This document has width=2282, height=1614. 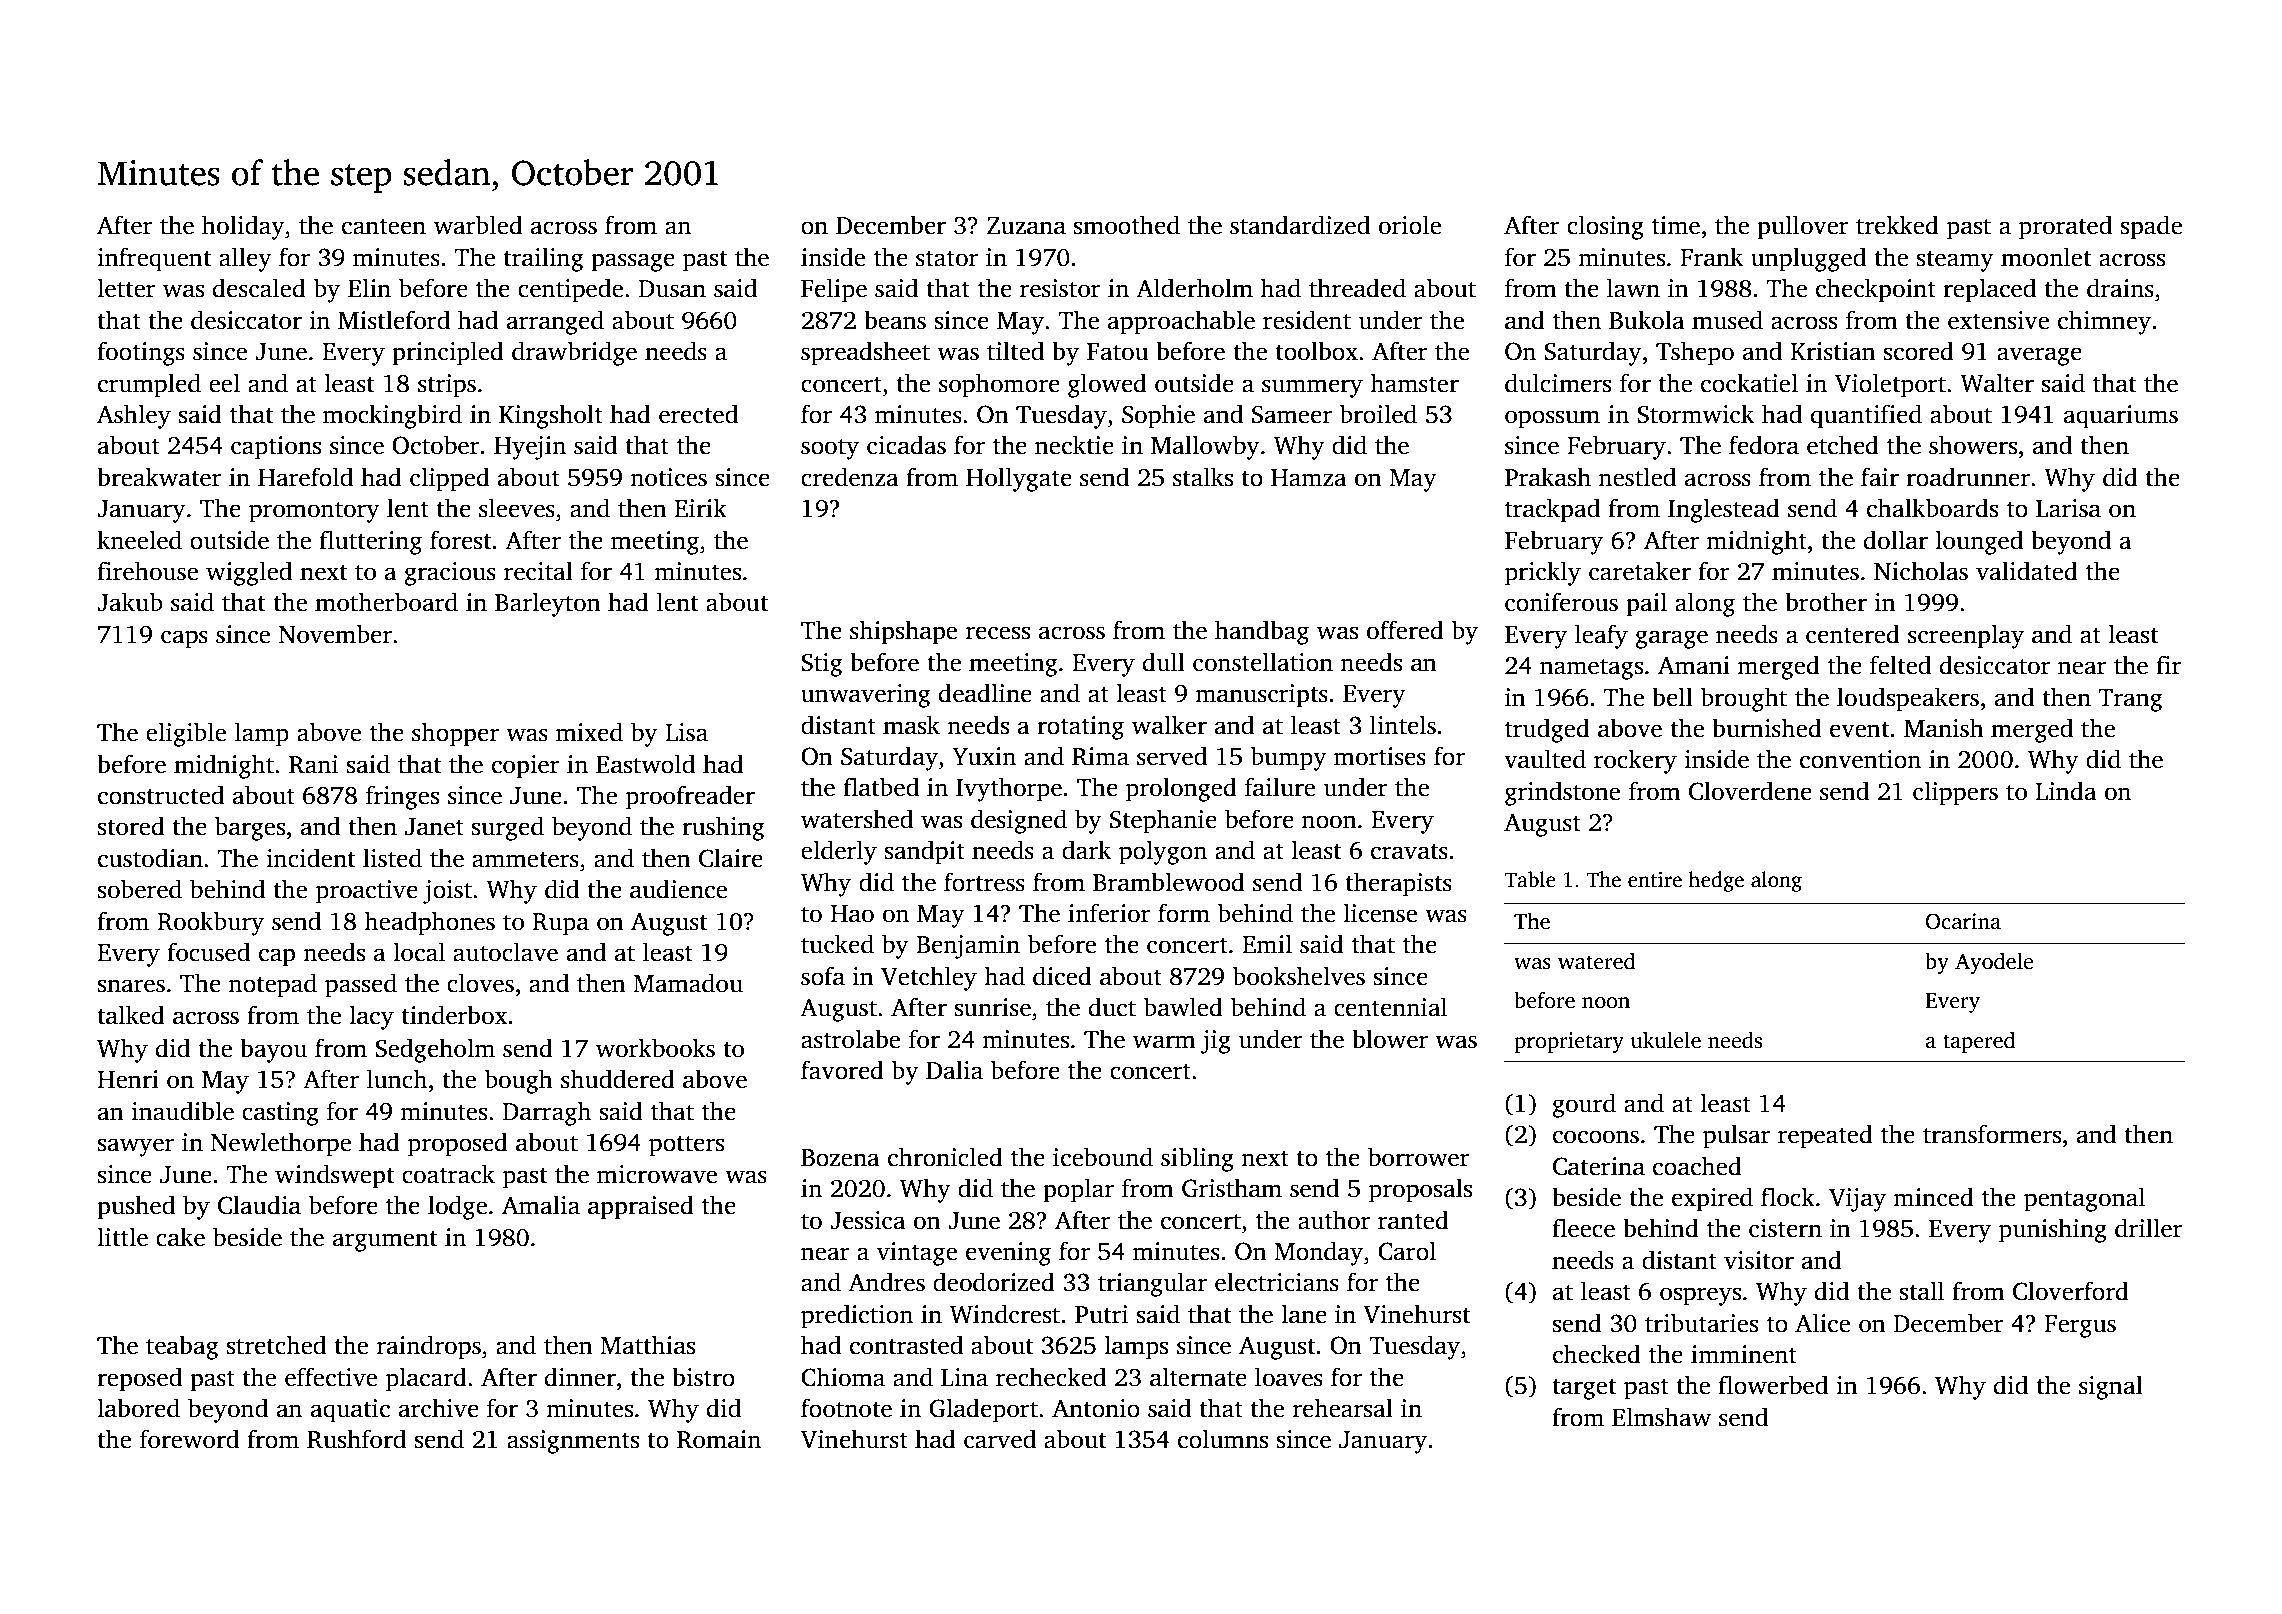 What do you see at coordinates (1853, 634) in the document?
I see `centered` at bounding box center [1853, 634].
